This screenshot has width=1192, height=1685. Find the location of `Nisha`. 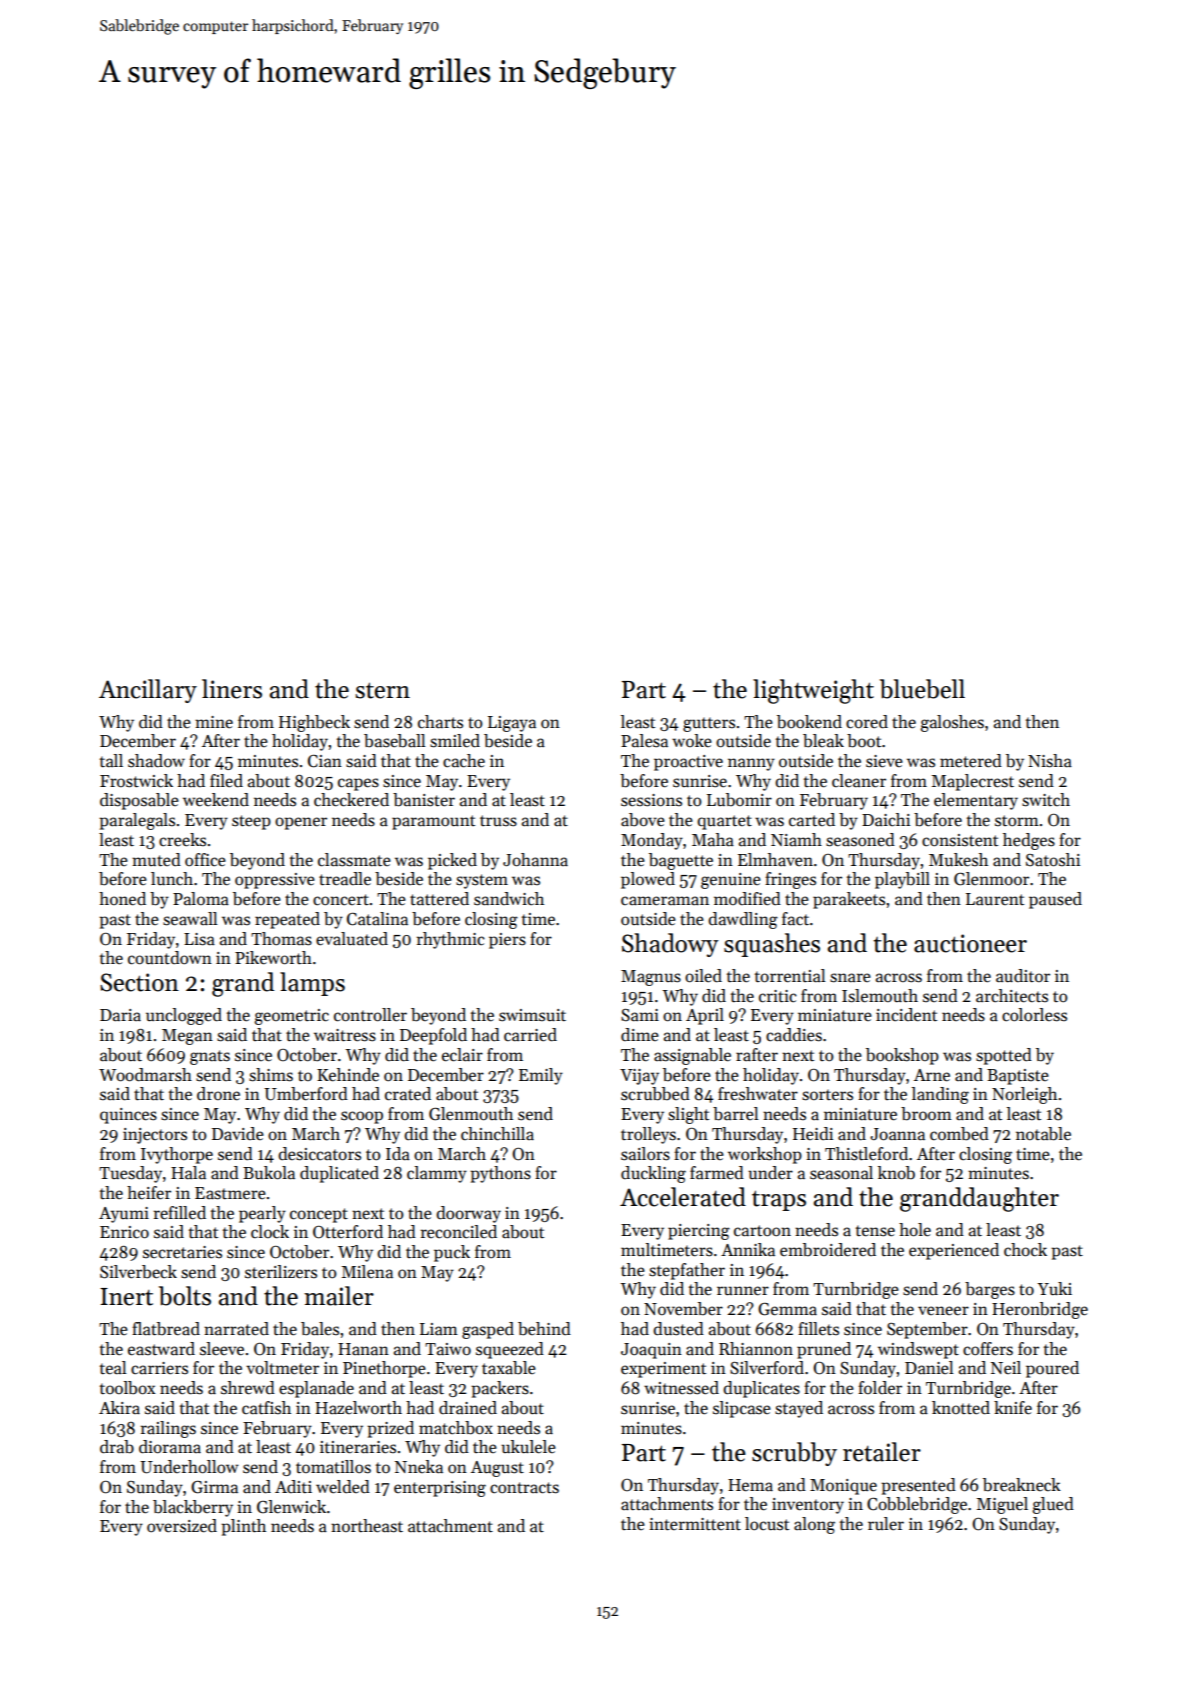

Nisha is located at coordinates (1050, 761).
